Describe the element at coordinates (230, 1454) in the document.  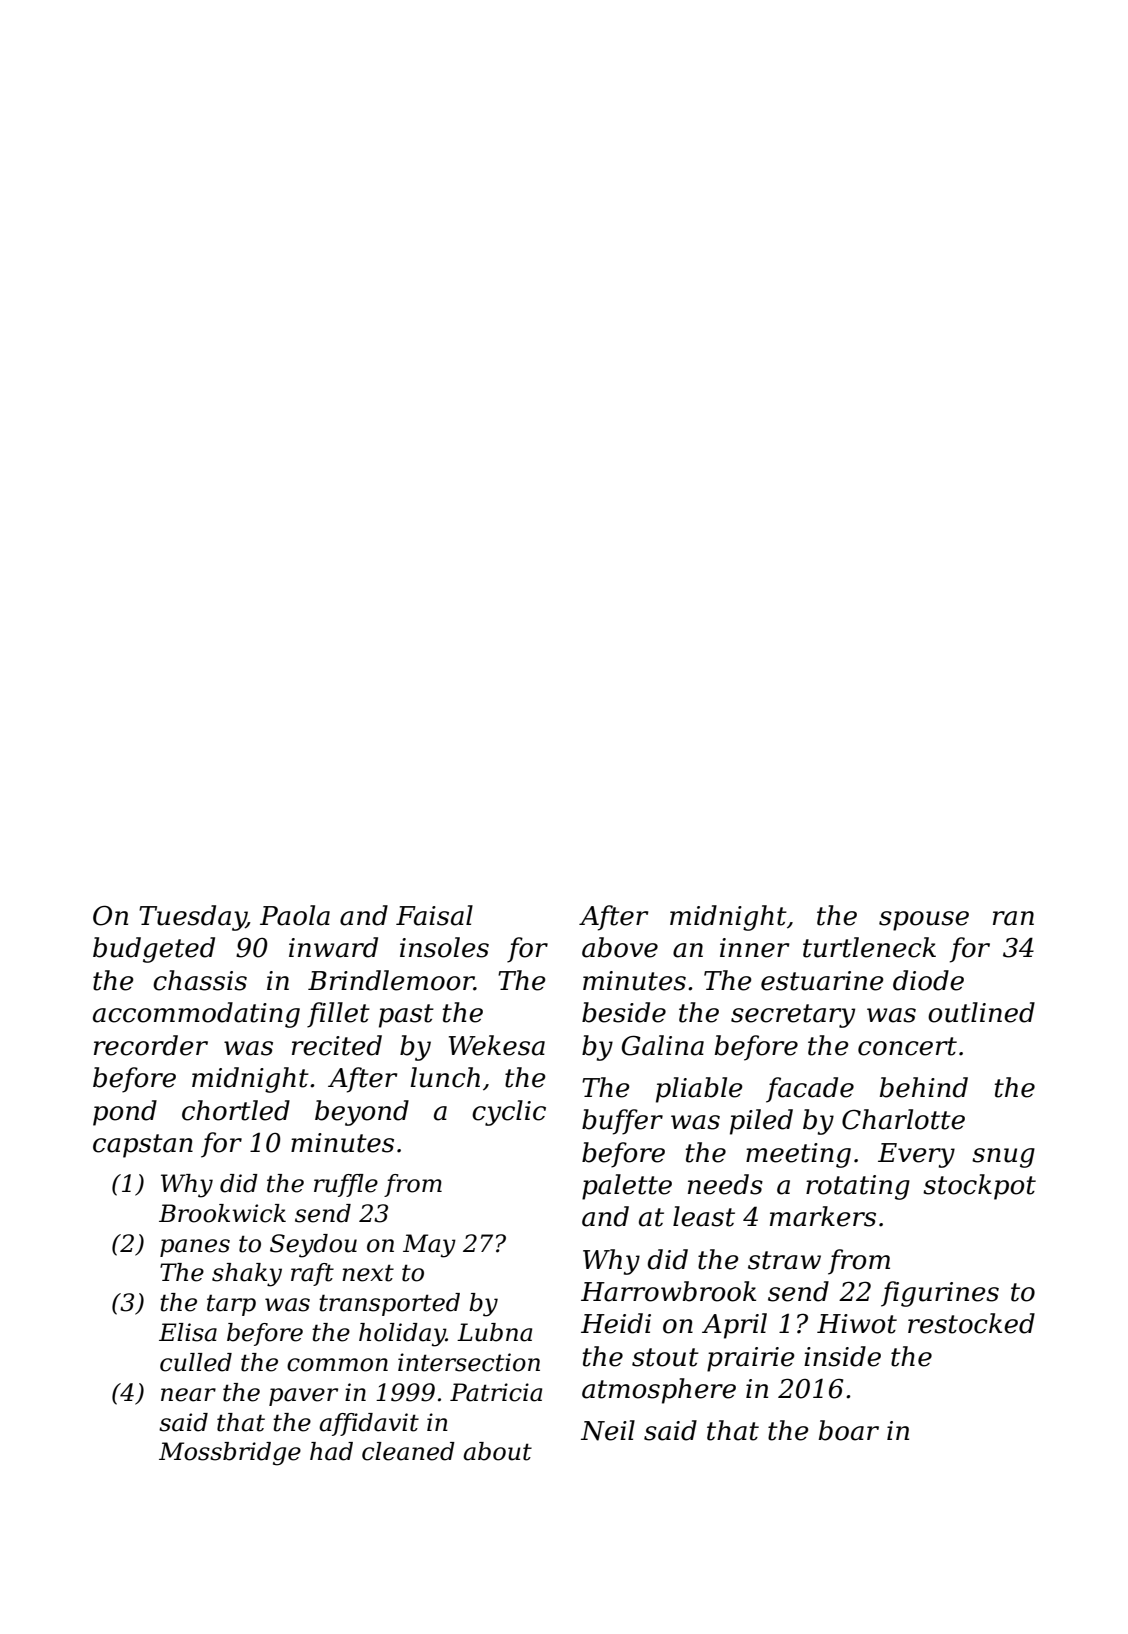
I see `Mossbridge` at that location.
